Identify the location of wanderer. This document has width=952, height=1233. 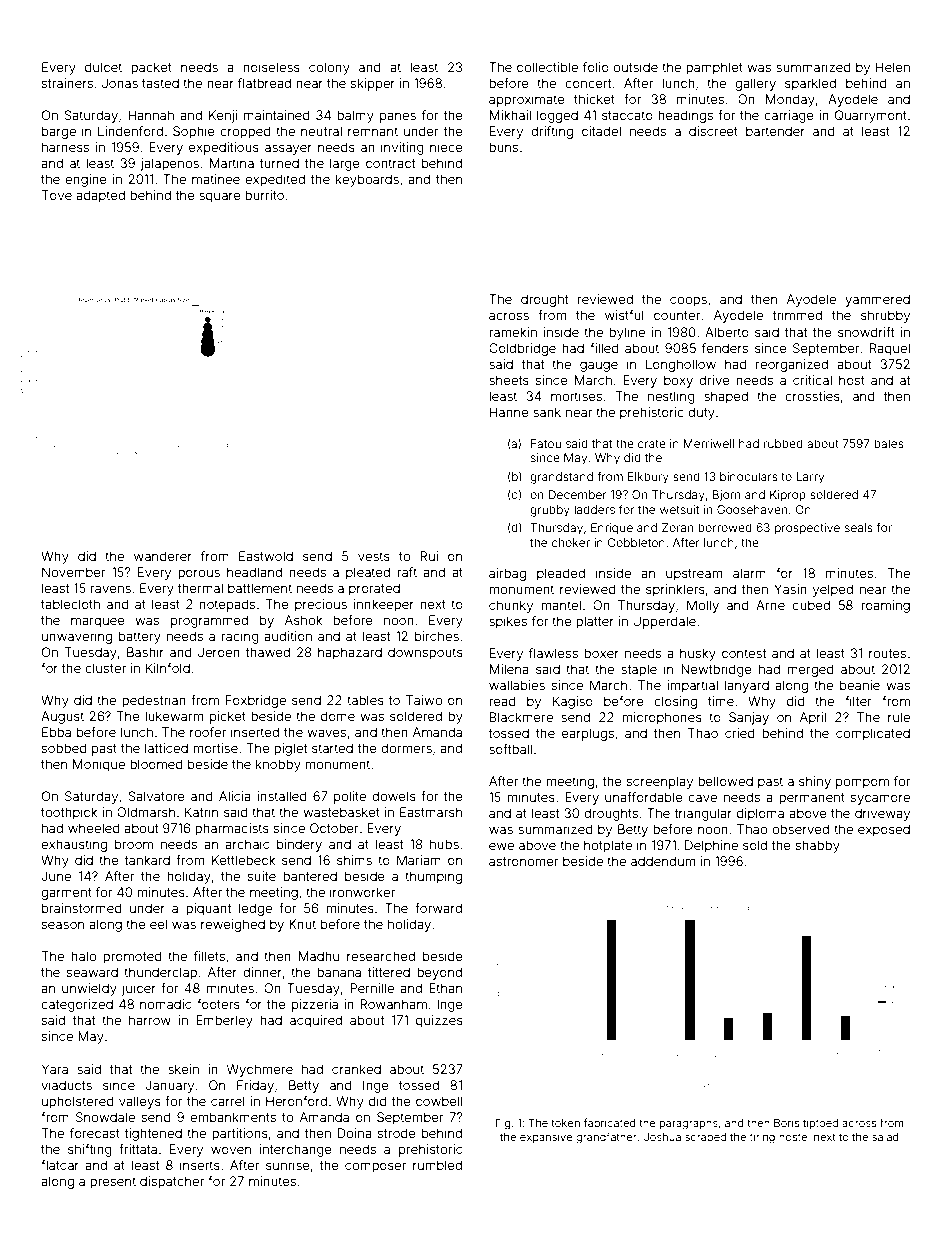
(163, 556).
